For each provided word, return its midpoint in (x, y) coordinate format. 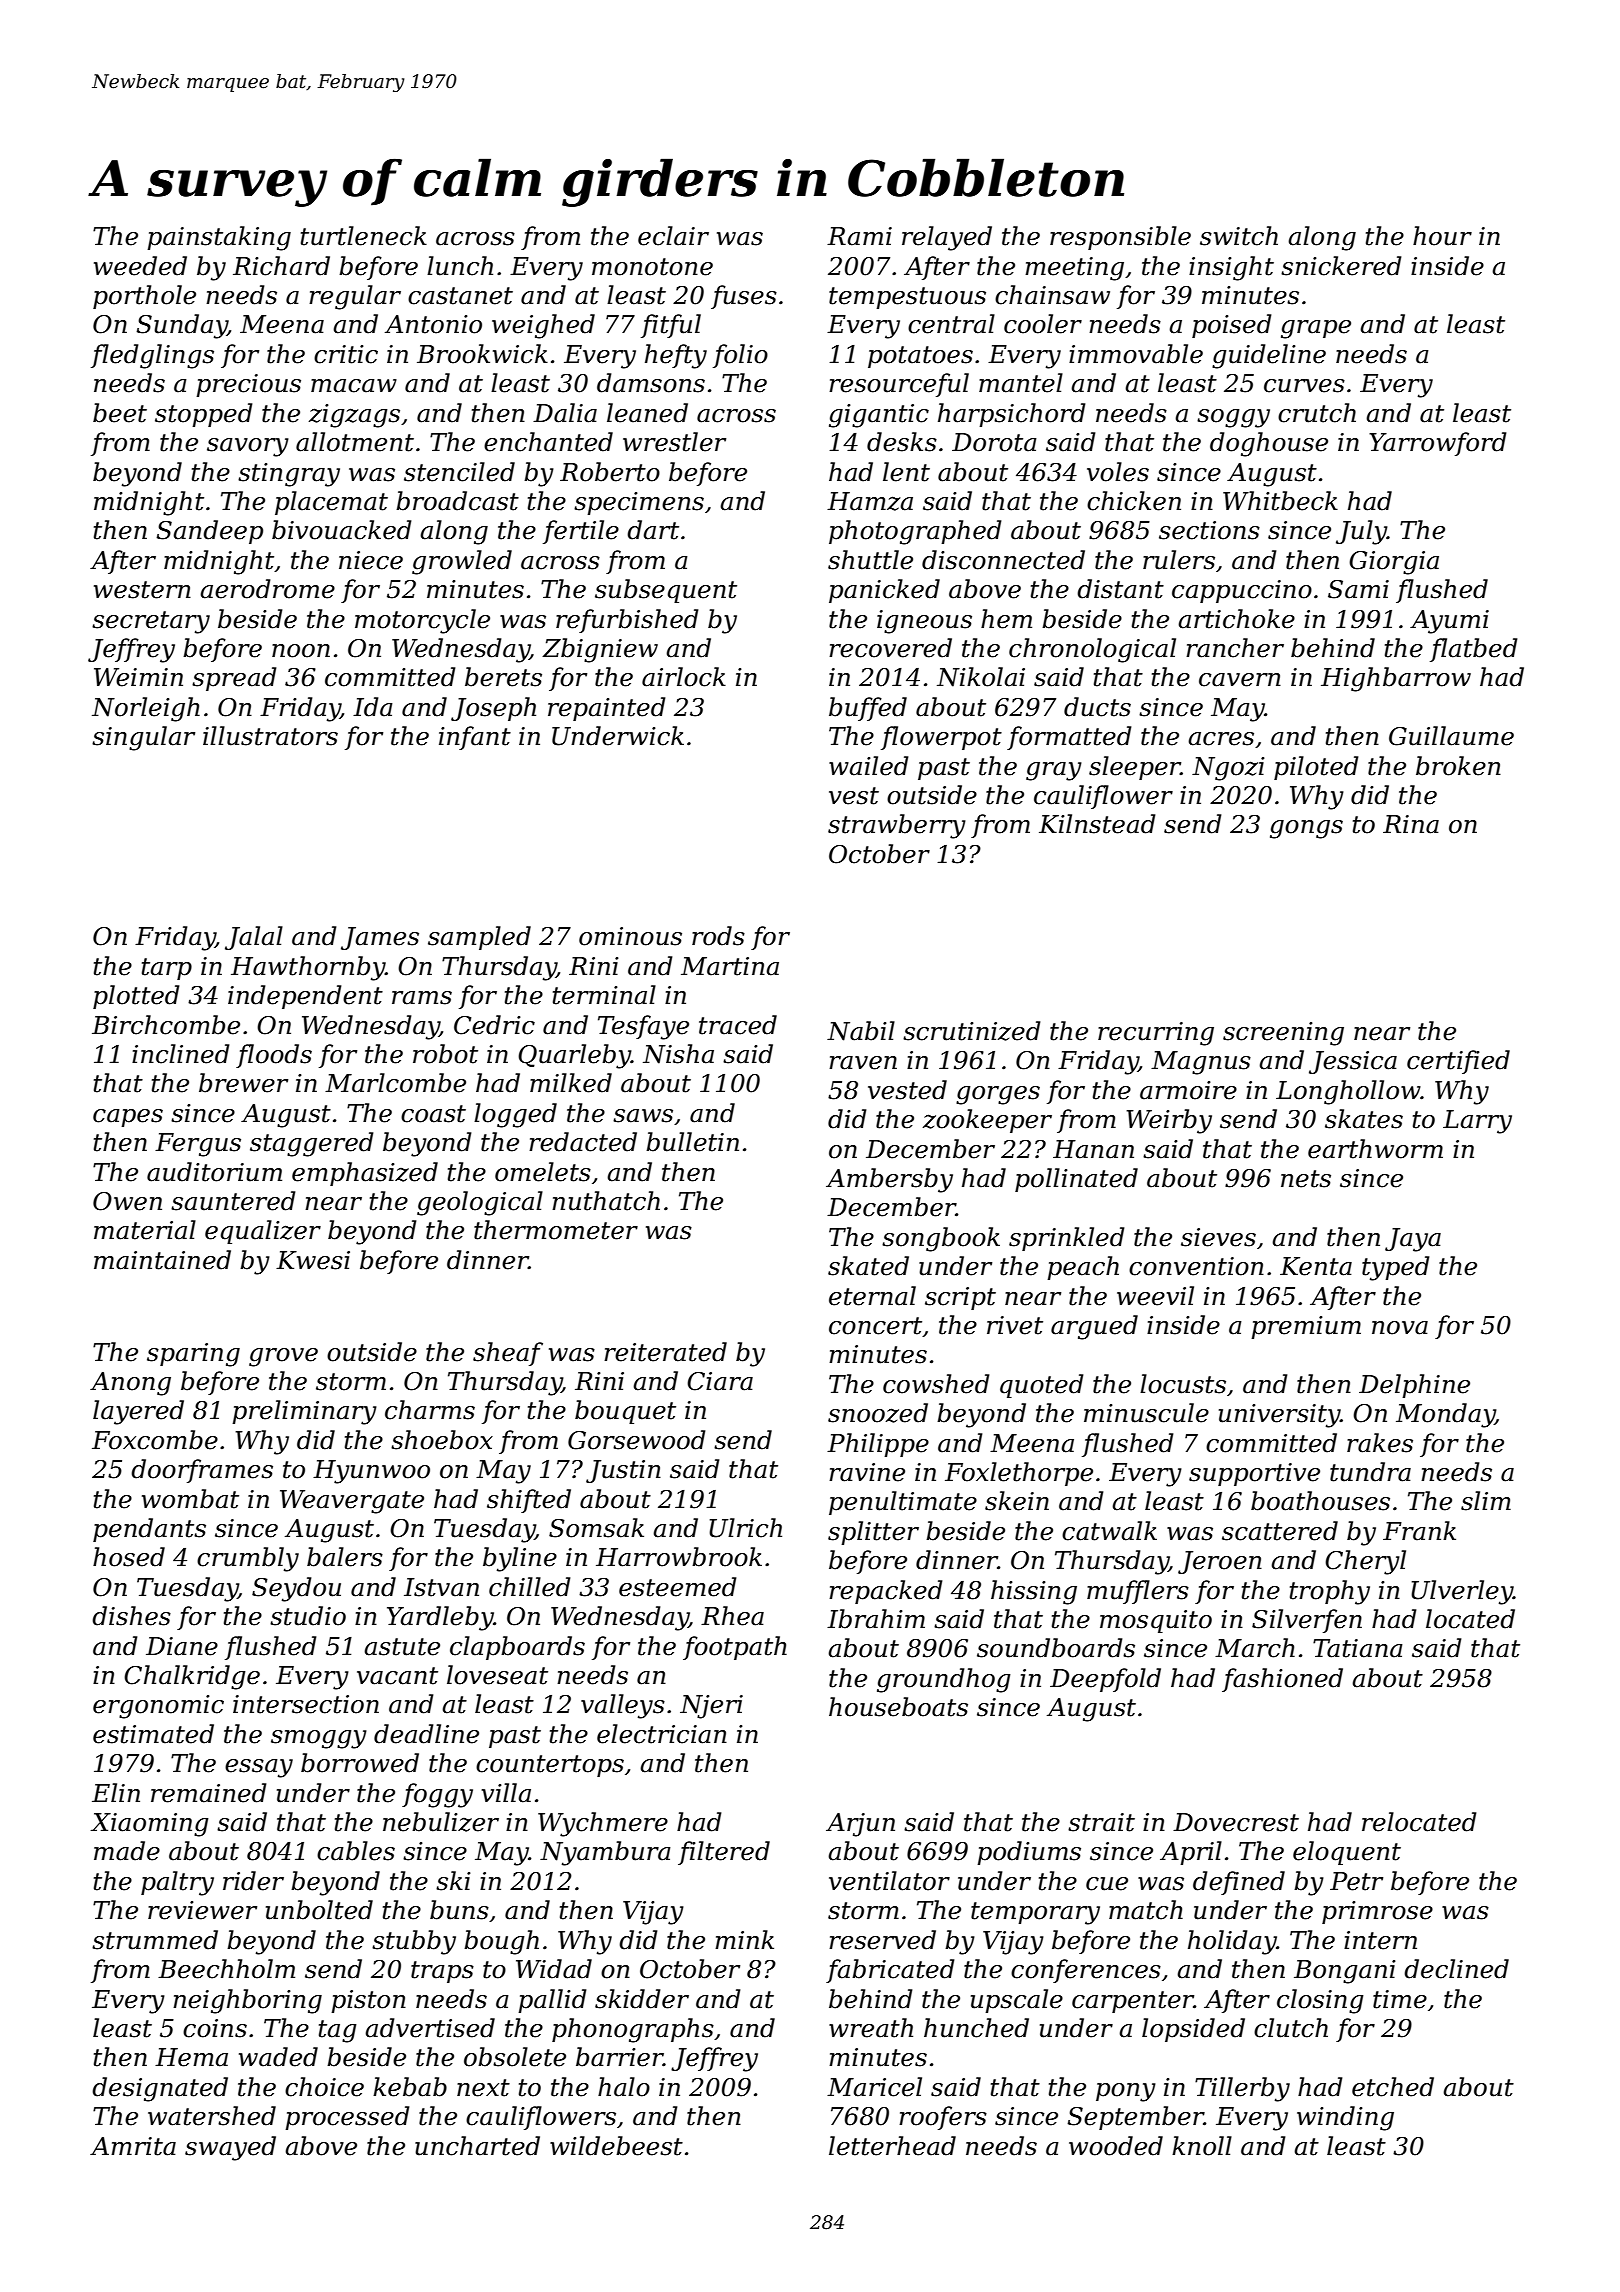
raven (863, 1063)
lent (906, 472)
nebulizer (441, 1822)
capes (128, 1118)
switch (1239, 236)
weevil (1155, 1296)
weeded (140, 266)
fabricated (890, 1971)
